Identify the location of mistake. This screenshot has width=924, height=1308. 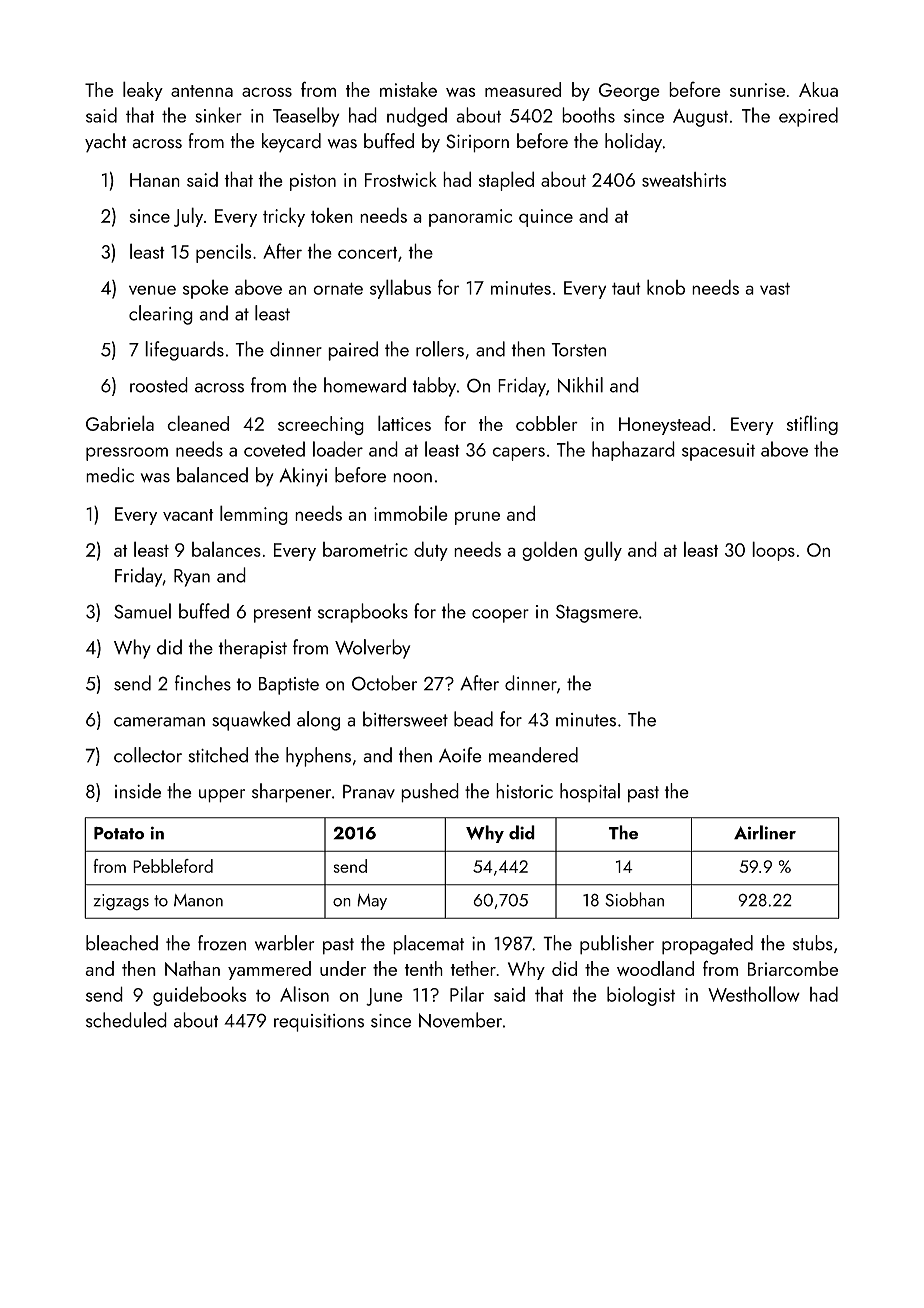
(408, 89).
